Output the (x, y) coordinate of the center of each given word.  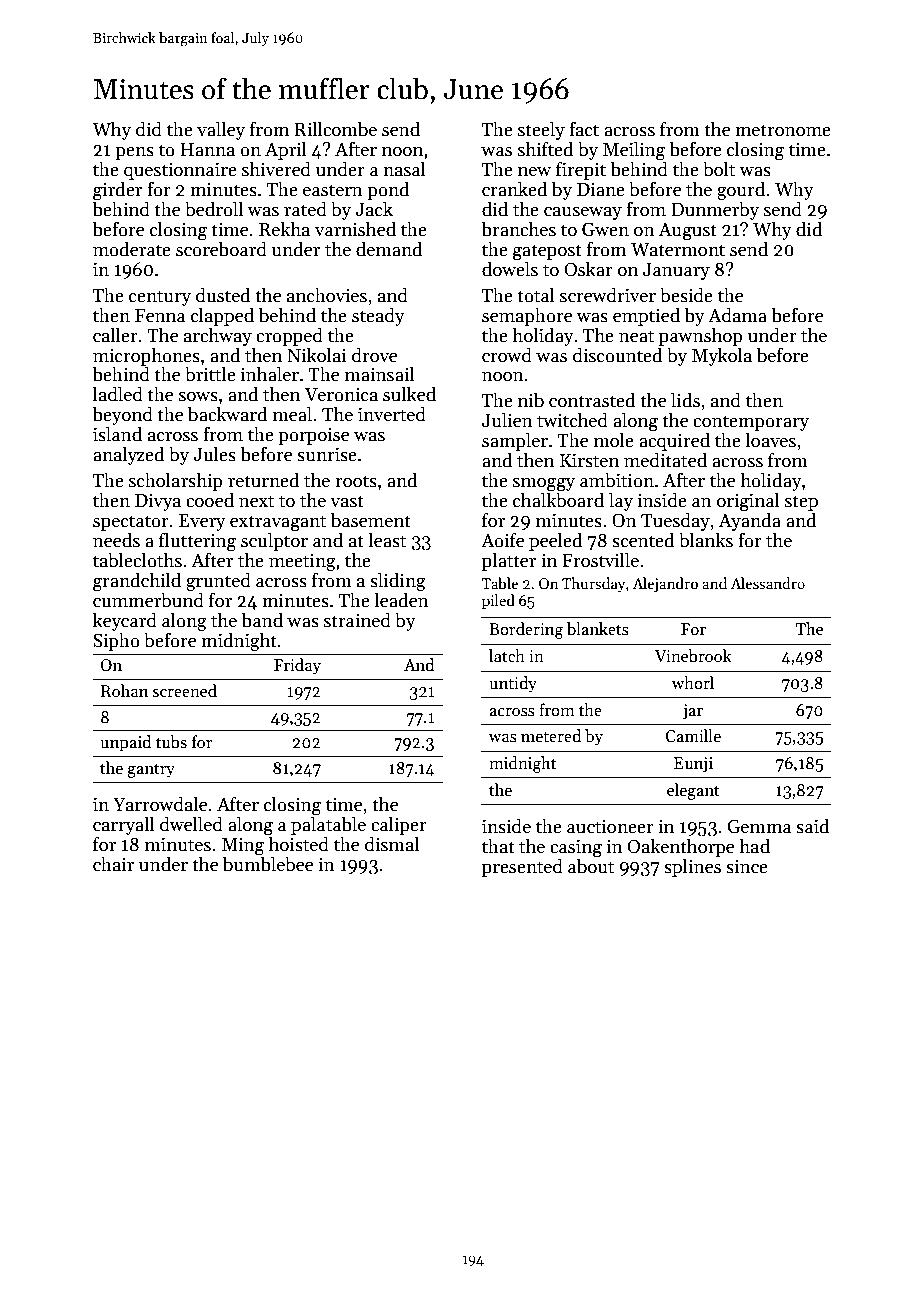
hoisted (299, 844)
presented (522, 867)
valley (221, 130)
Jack (374, 209)
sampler (515, 441)
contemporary (751, 423)
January (676, 271)
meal (292, 414)
